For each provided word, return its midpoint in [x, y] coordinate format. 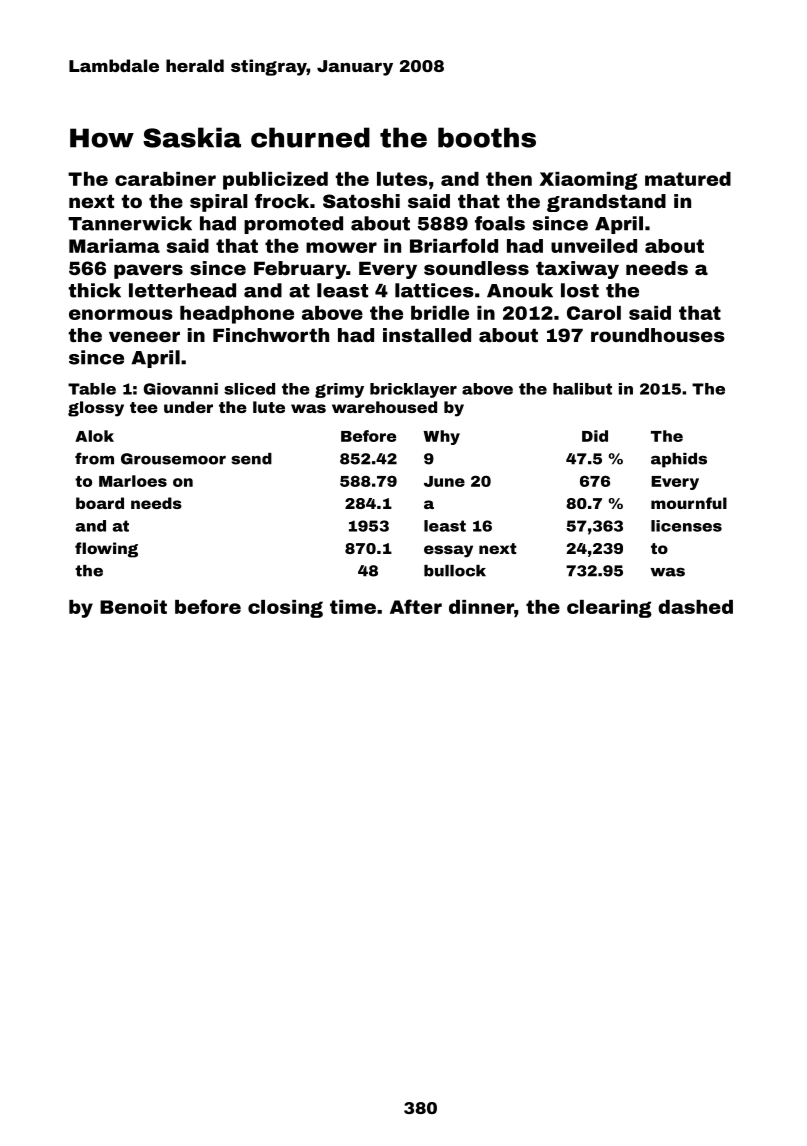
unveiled [594, 246]
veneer [144, 336]
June [444, 481]
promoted [293, 225]
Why [441, 437]
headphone [237, 315]
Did [595, 436]
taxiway [577, 270]
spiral [219, 203]
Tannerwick [130, 223]
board [100, 503]
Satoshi [361, 201]
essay [448, 551]
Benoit [133, 607]
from [94, 458]
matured [688, 179]
